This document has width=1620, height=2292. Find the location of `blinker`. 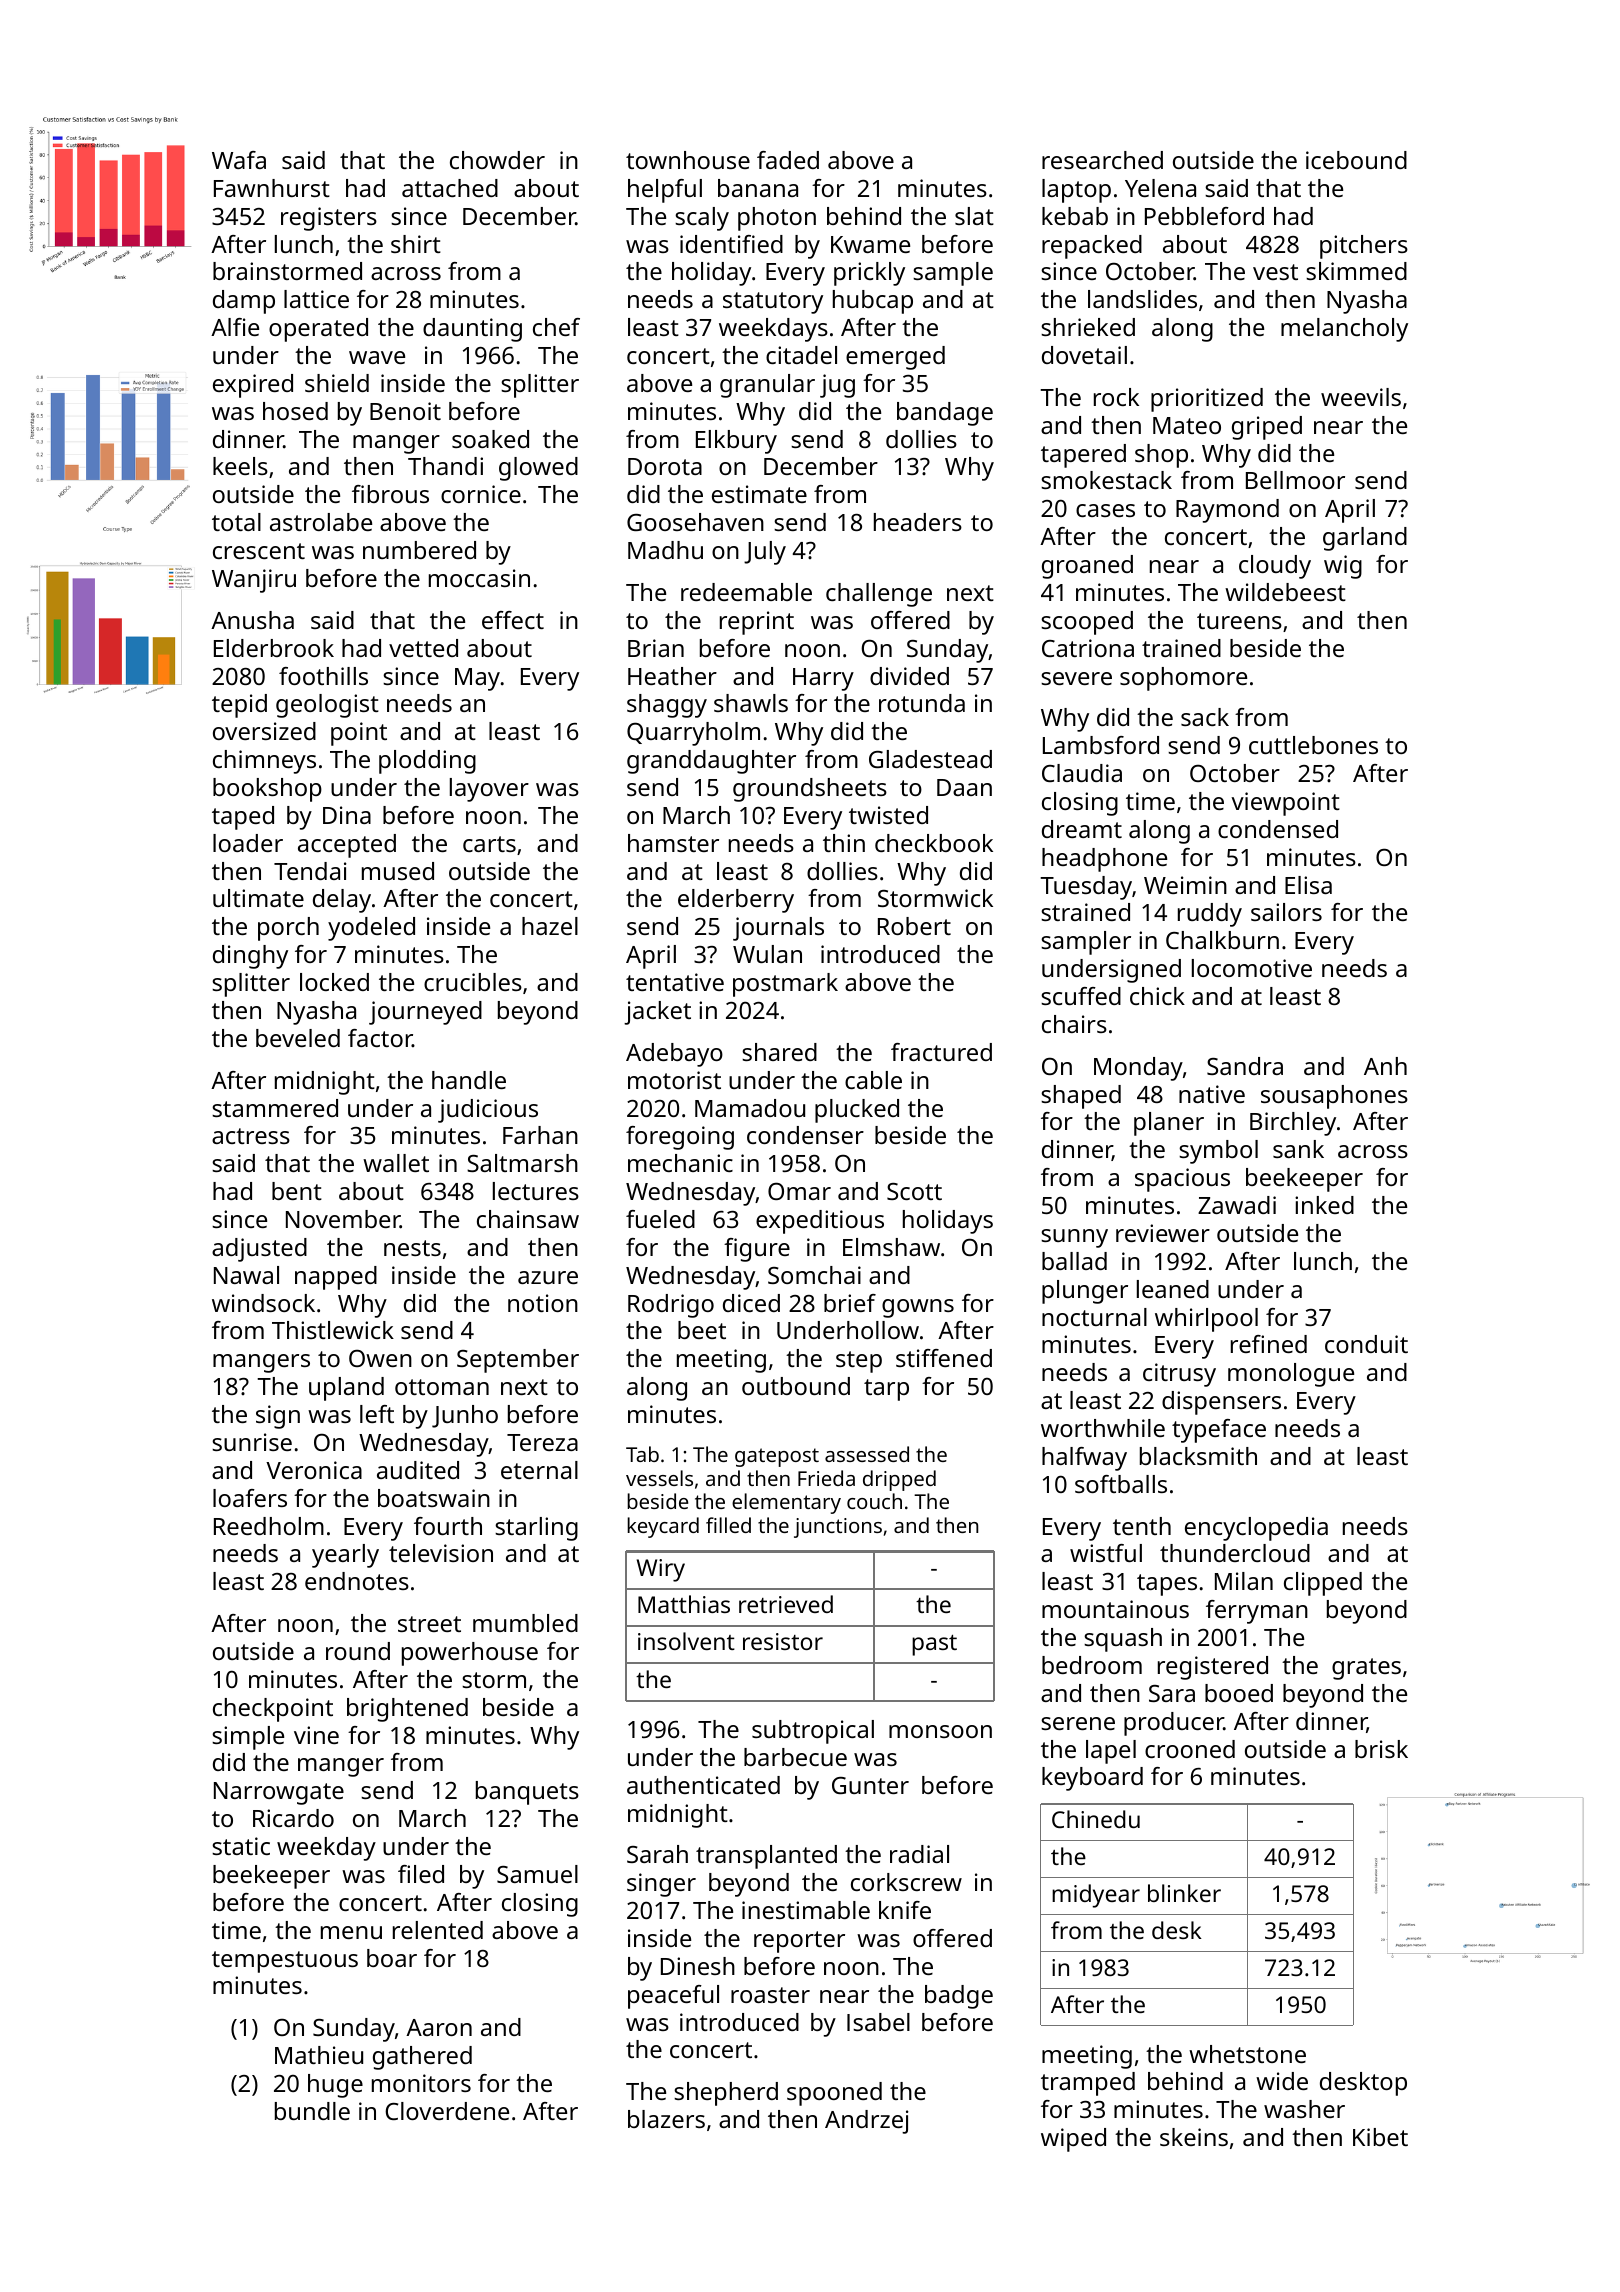

blinker is located at coordinates (1184, 1893).
